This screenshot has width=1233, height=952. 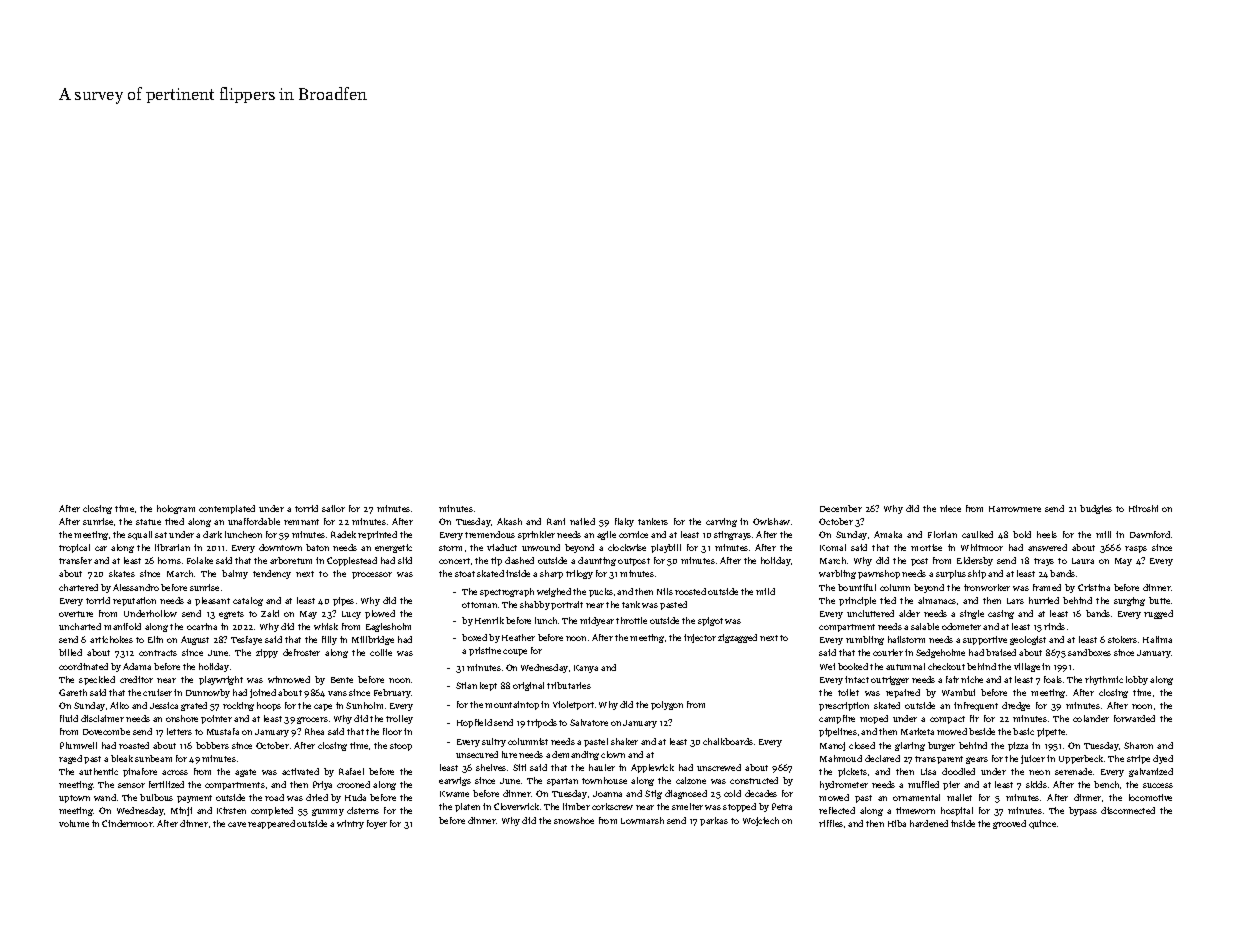 I want to click on coordinated, so click(x=83, y=666).
